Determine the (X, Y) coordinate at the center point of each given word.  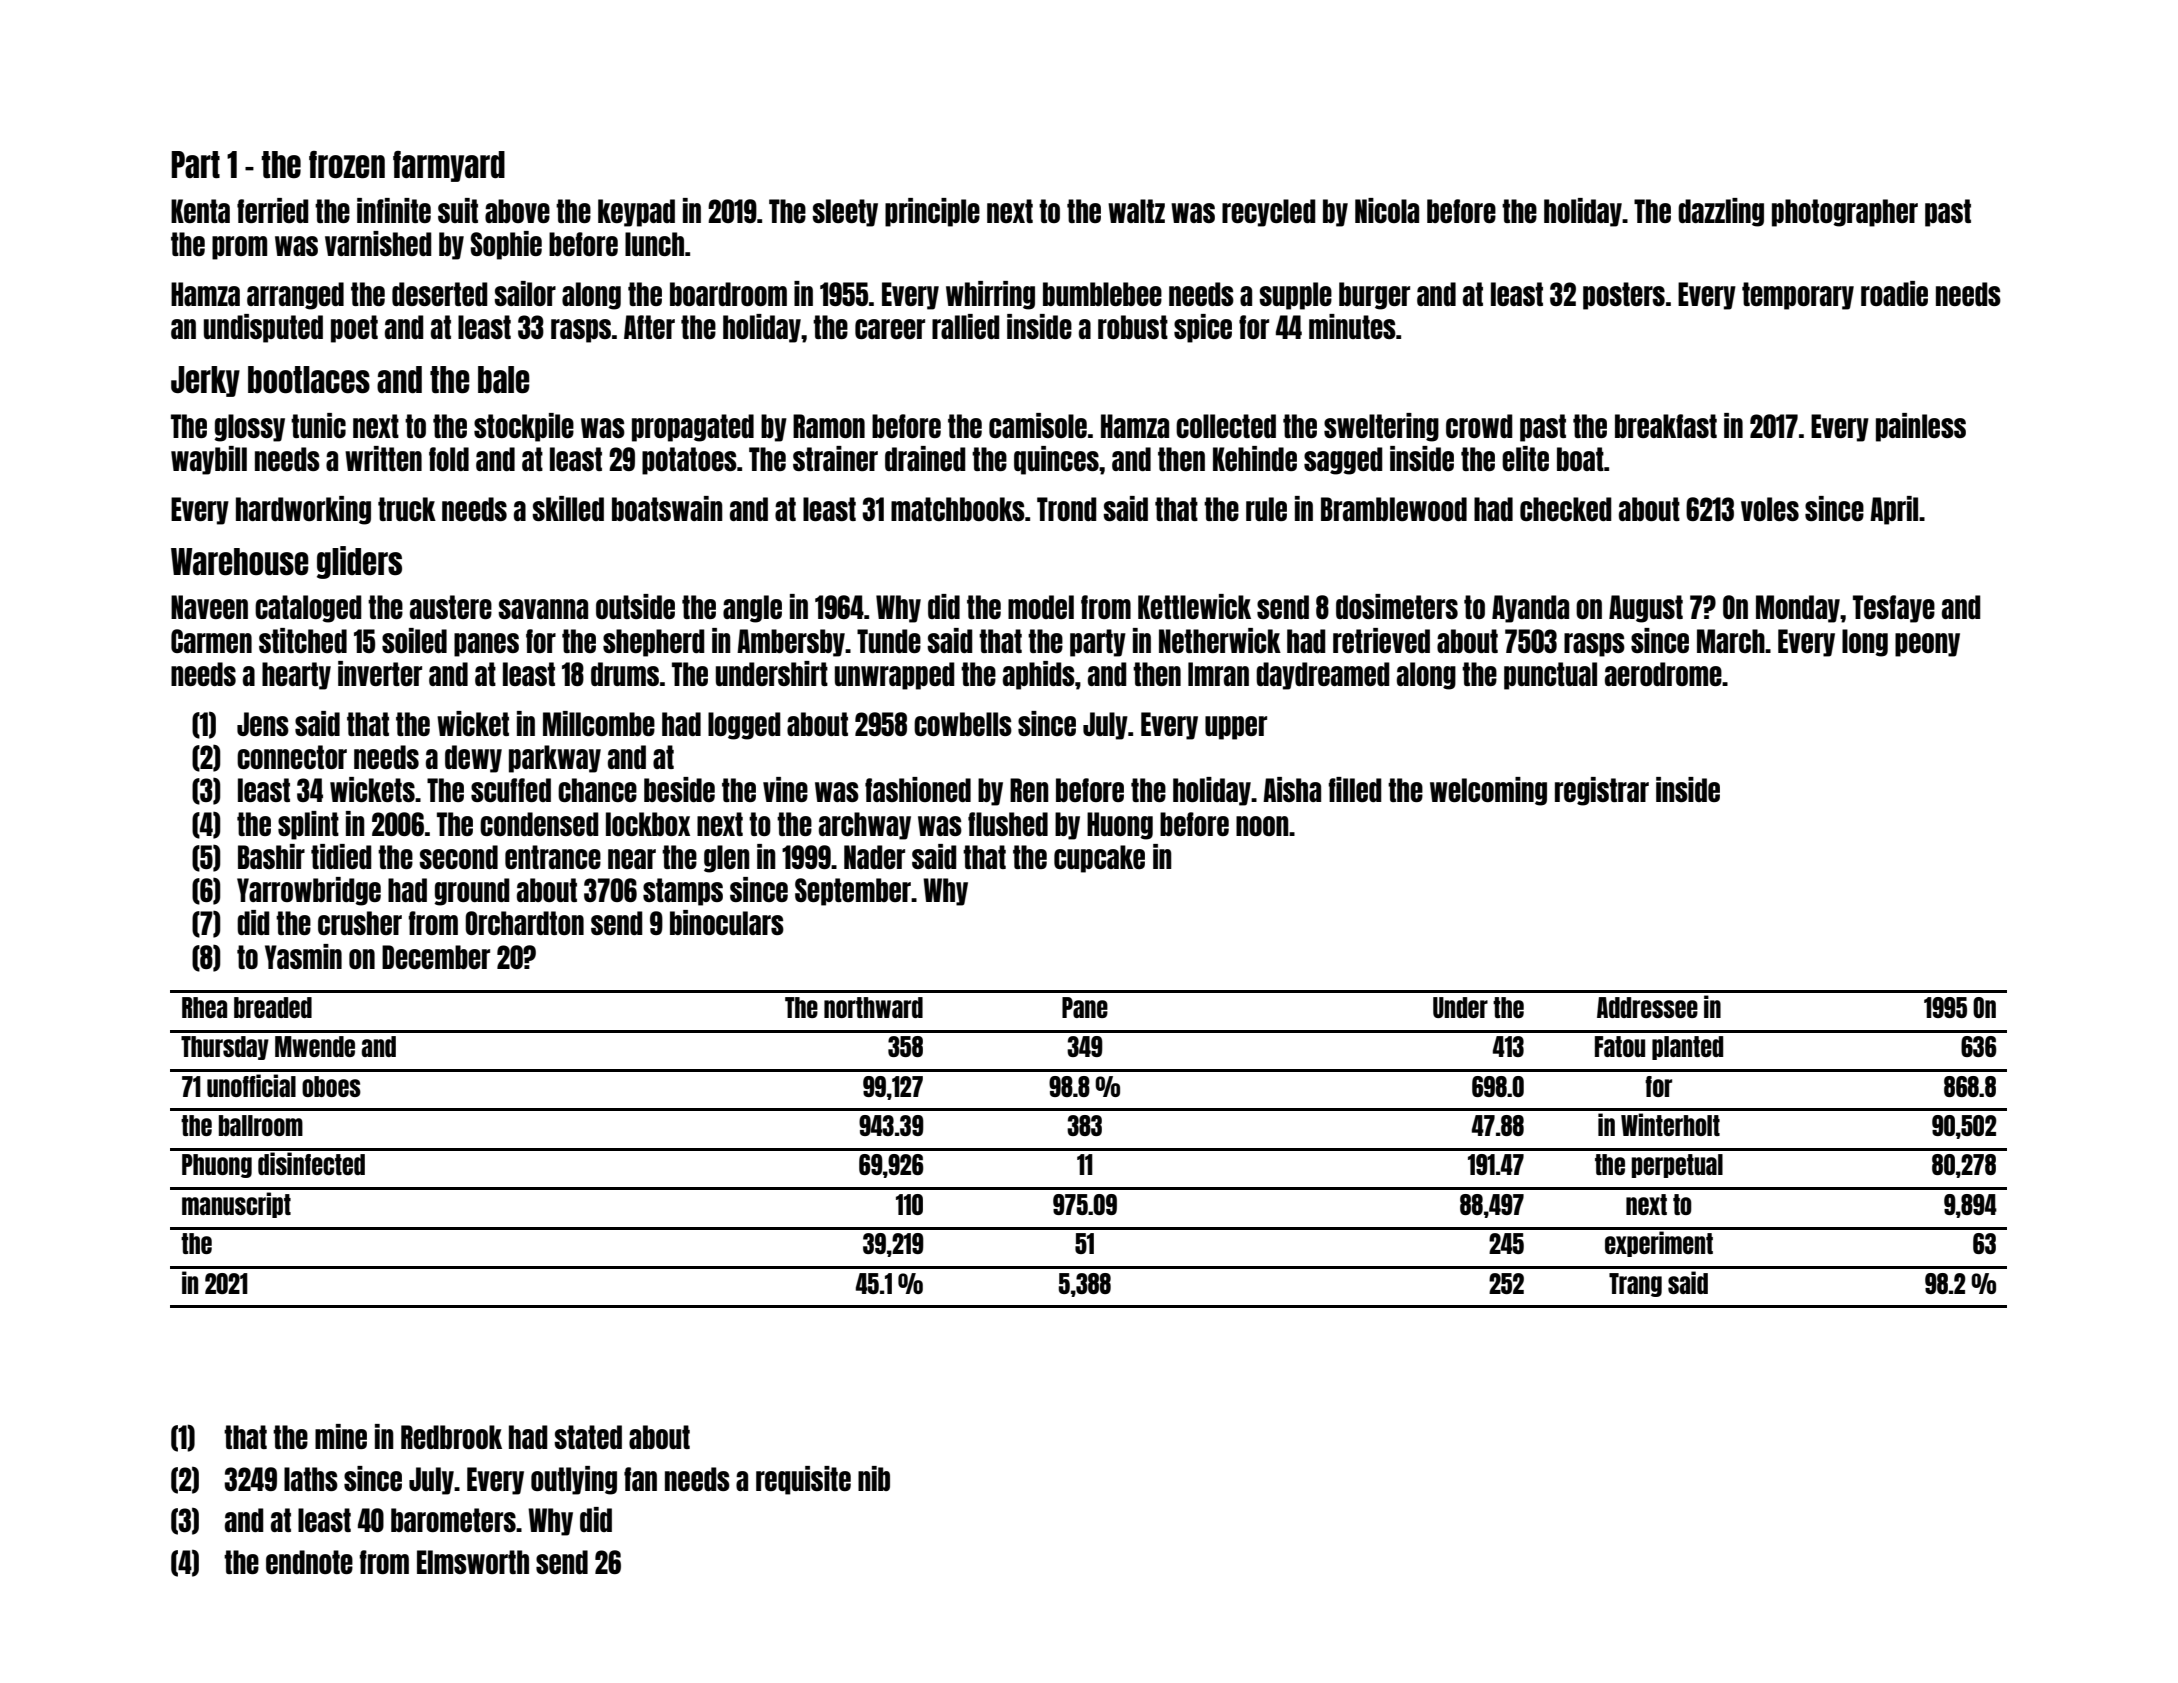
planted (1687, 1048)
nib (874, 1478)
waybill (209, 460)
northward (873, 1007)
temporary (1798, 296)
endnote (309, 1562)
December (436, 957)
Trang (1635, 1285)
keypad (636, 213)
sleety (845, 213)
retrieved (1381, 640)
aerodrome (1663, 674)
